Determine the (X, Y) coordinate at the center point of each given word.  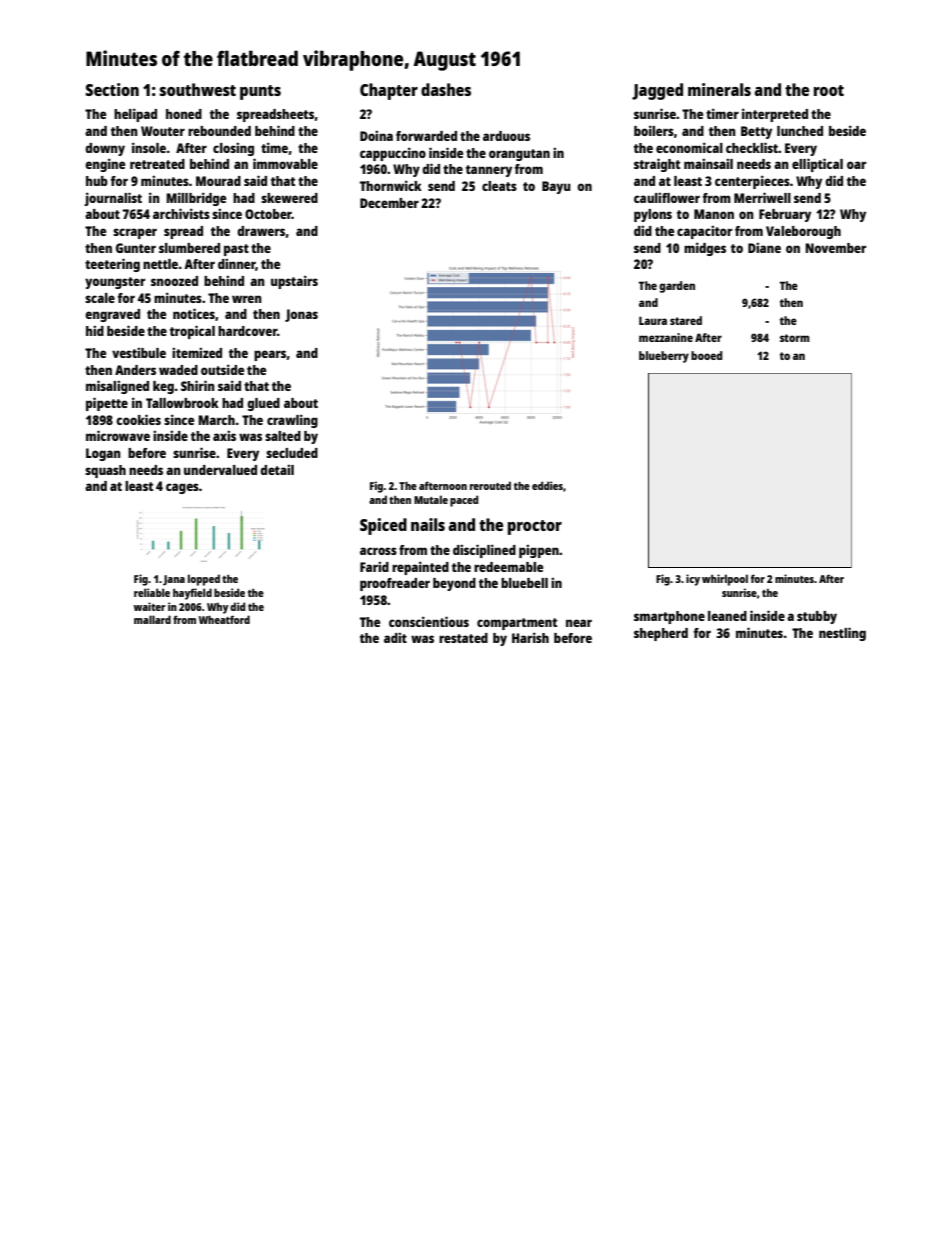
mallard (152, 619)
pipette (107, 404)
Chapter (389, 91)
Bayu (556, 187)
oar (856, 165)
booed (706, 355)
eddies (547, 485)
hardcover (247, 331)
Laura (653, 320)
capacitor (704, 232)
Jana (174, 580)
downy (105, 149)
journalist (113, 199)
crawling (292, 421)
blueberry (664, 357)
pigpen (539, 551)
